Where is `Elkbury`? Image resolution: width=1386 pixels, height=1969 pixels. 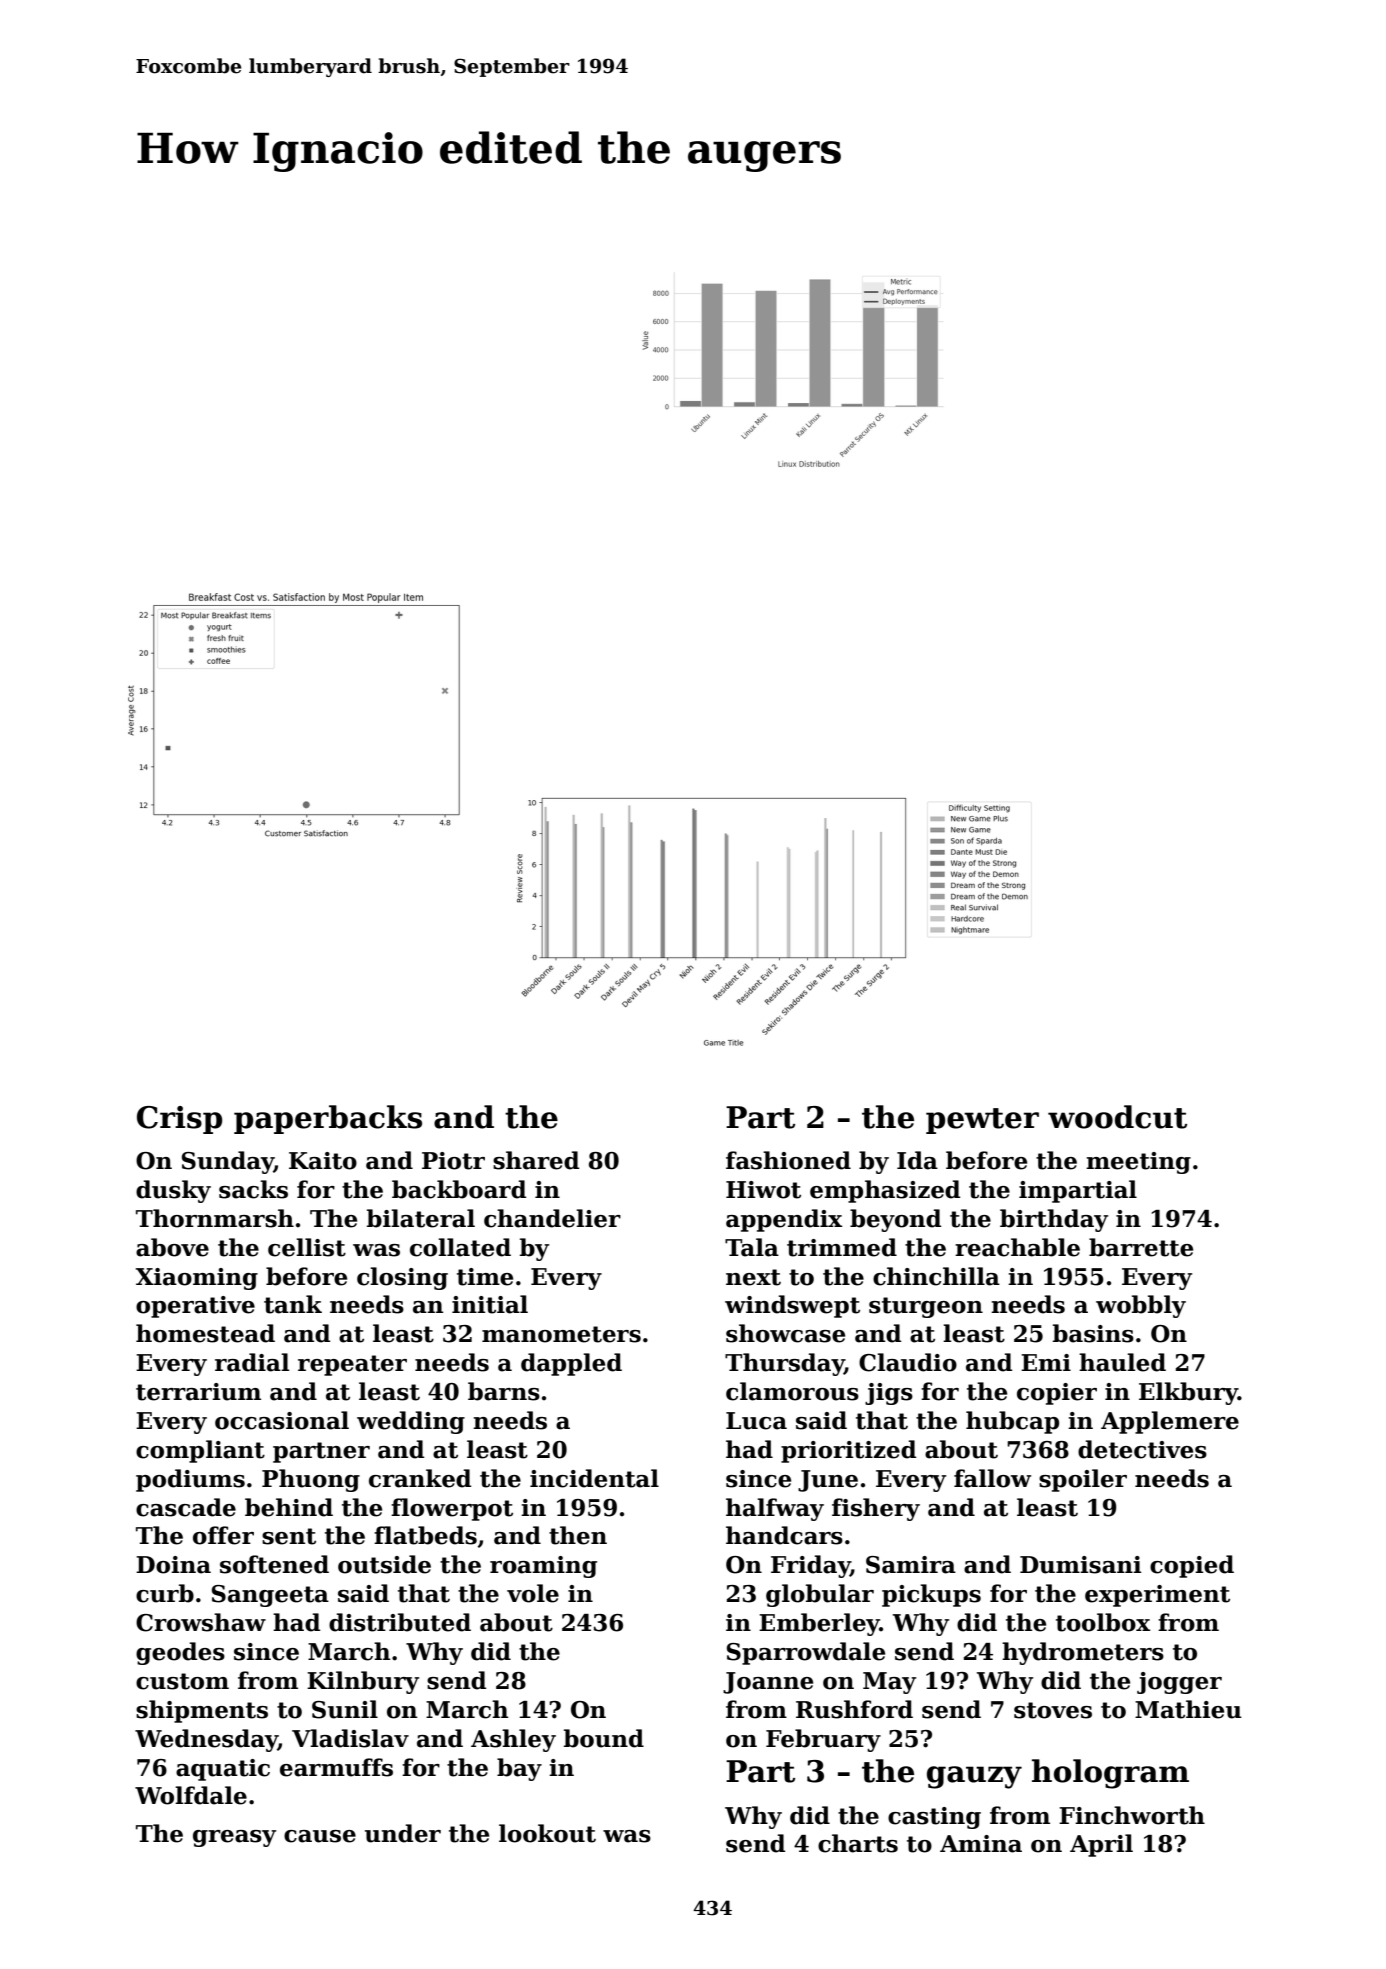 Elkbury is located at coordinates (1188, 1393).
